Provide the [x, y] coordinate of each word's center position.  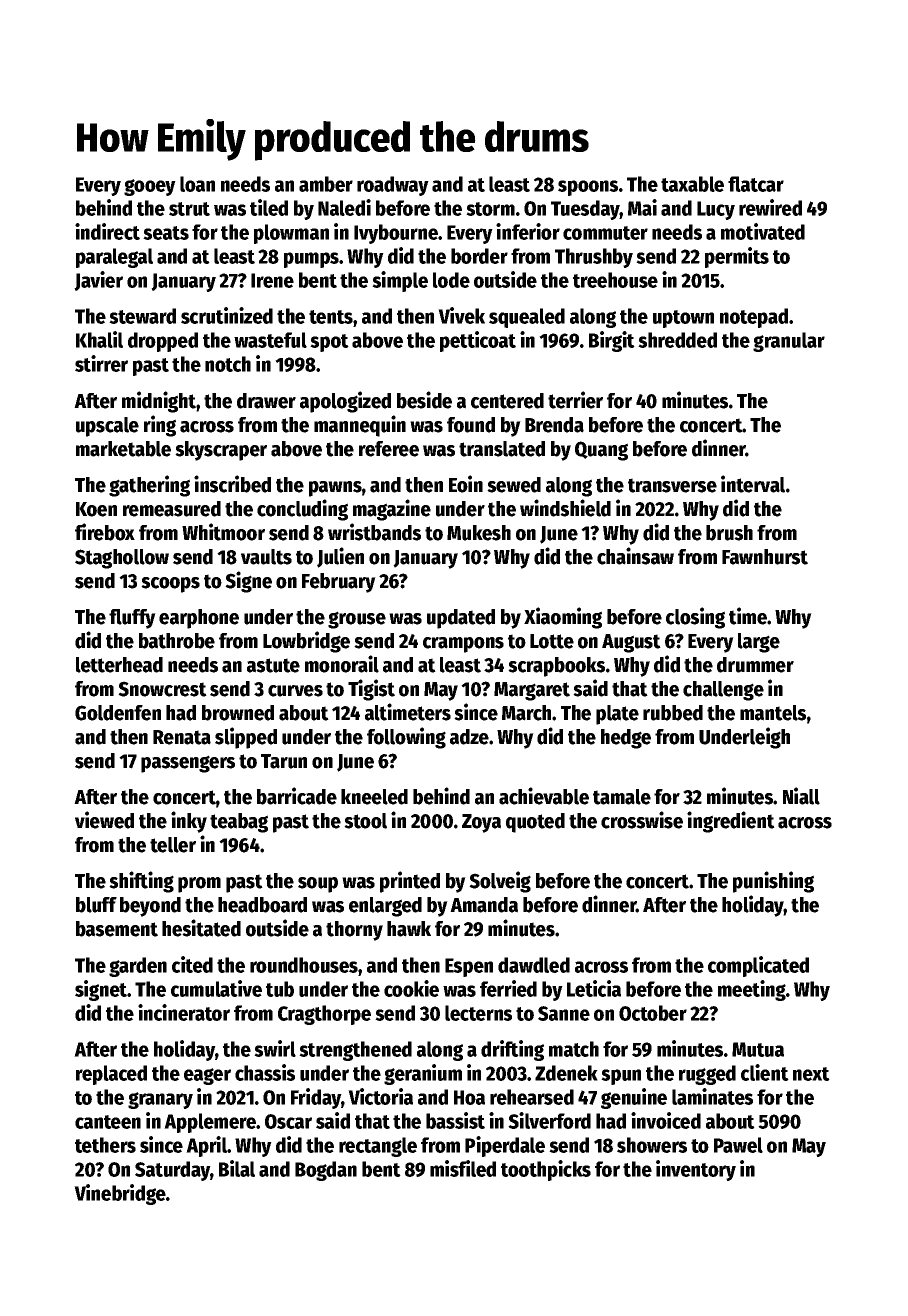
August [631, 643]
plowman [291, 234]
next [811, 1074]
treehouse [615, 280]
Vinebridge [120, 1194]
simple [400, 281]
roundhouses [304, 965]
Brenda [554, 425]
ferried [508, 988]
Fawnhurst [765, 557]
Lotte [552, 641]
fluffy [132, 619]
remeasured [172, 509]
